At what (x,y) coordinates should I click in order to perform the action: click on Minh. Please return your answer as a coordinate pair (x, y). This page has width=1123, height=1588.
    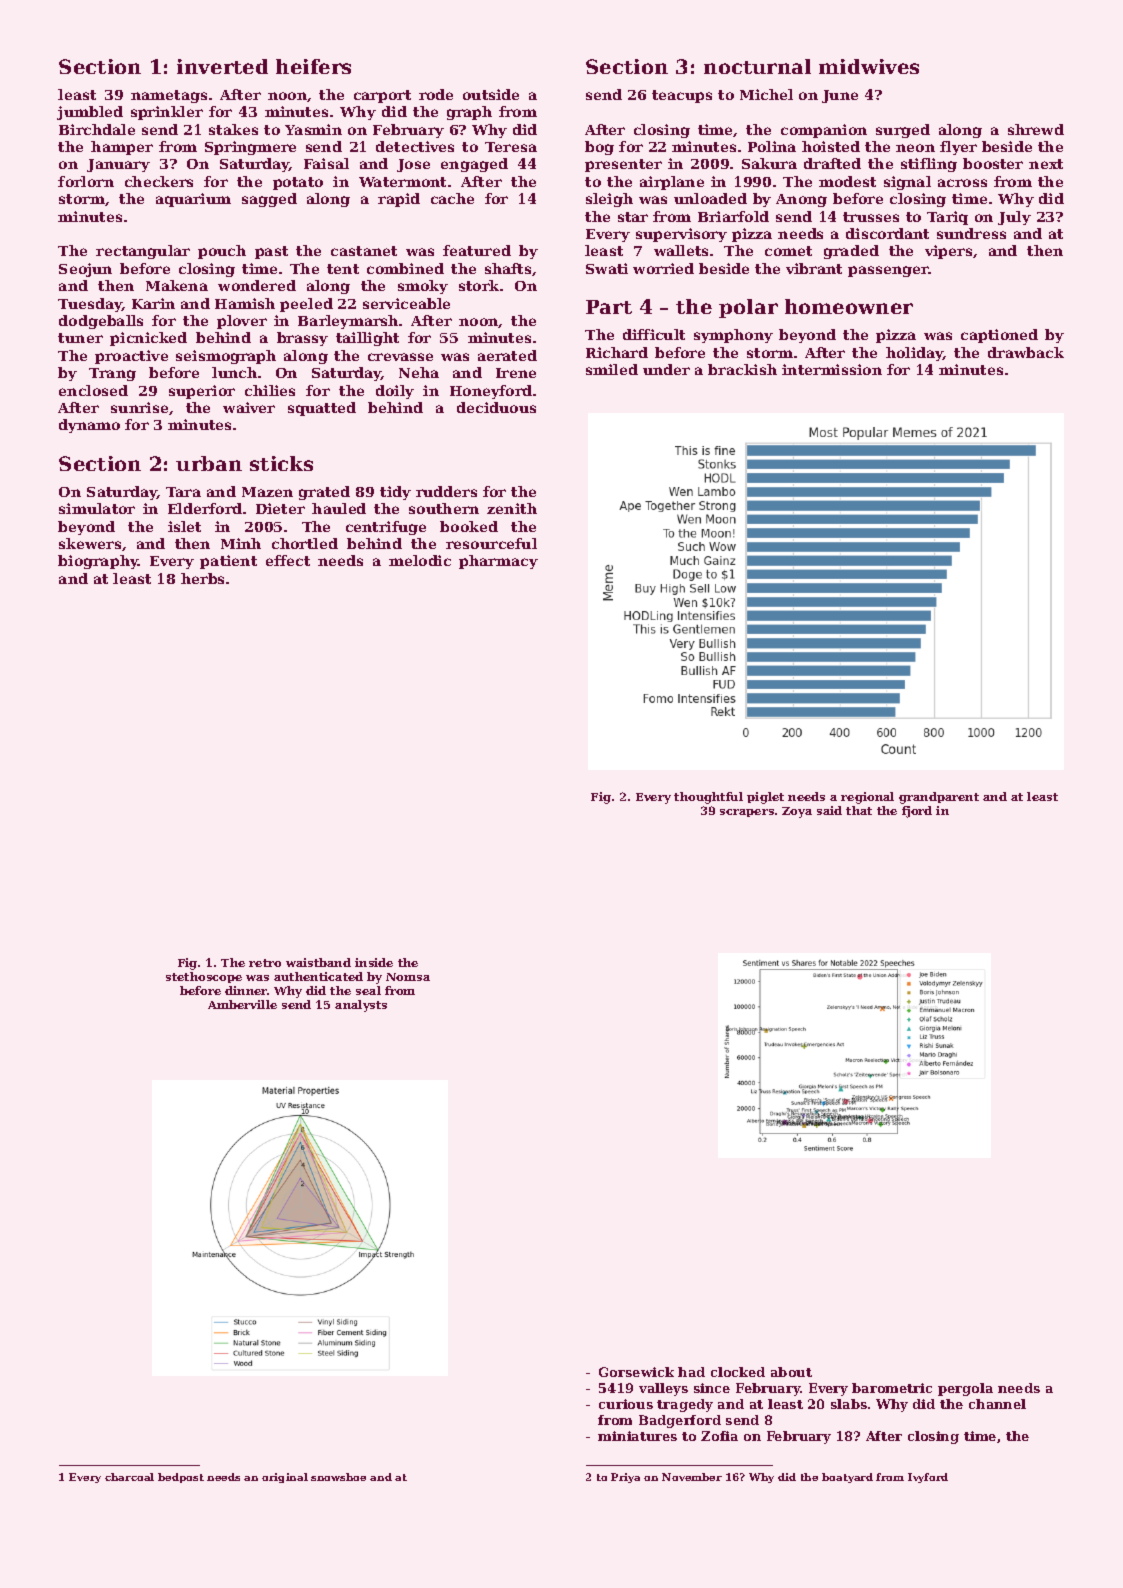
    Looking at the image, I should click on (241, 543).
